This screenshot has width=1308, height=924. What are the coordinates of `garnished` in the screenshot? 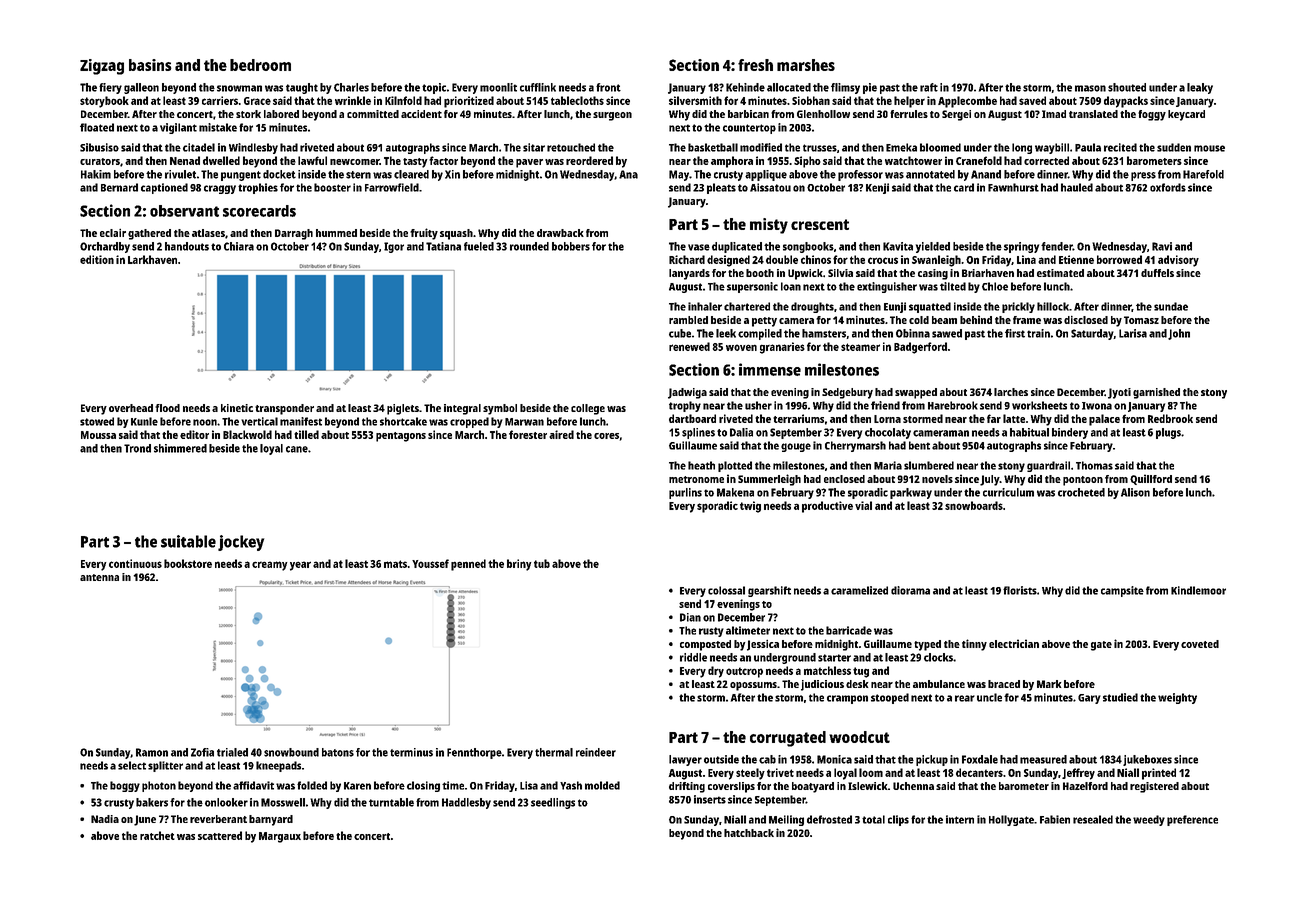 It's located at (1156, 393).
